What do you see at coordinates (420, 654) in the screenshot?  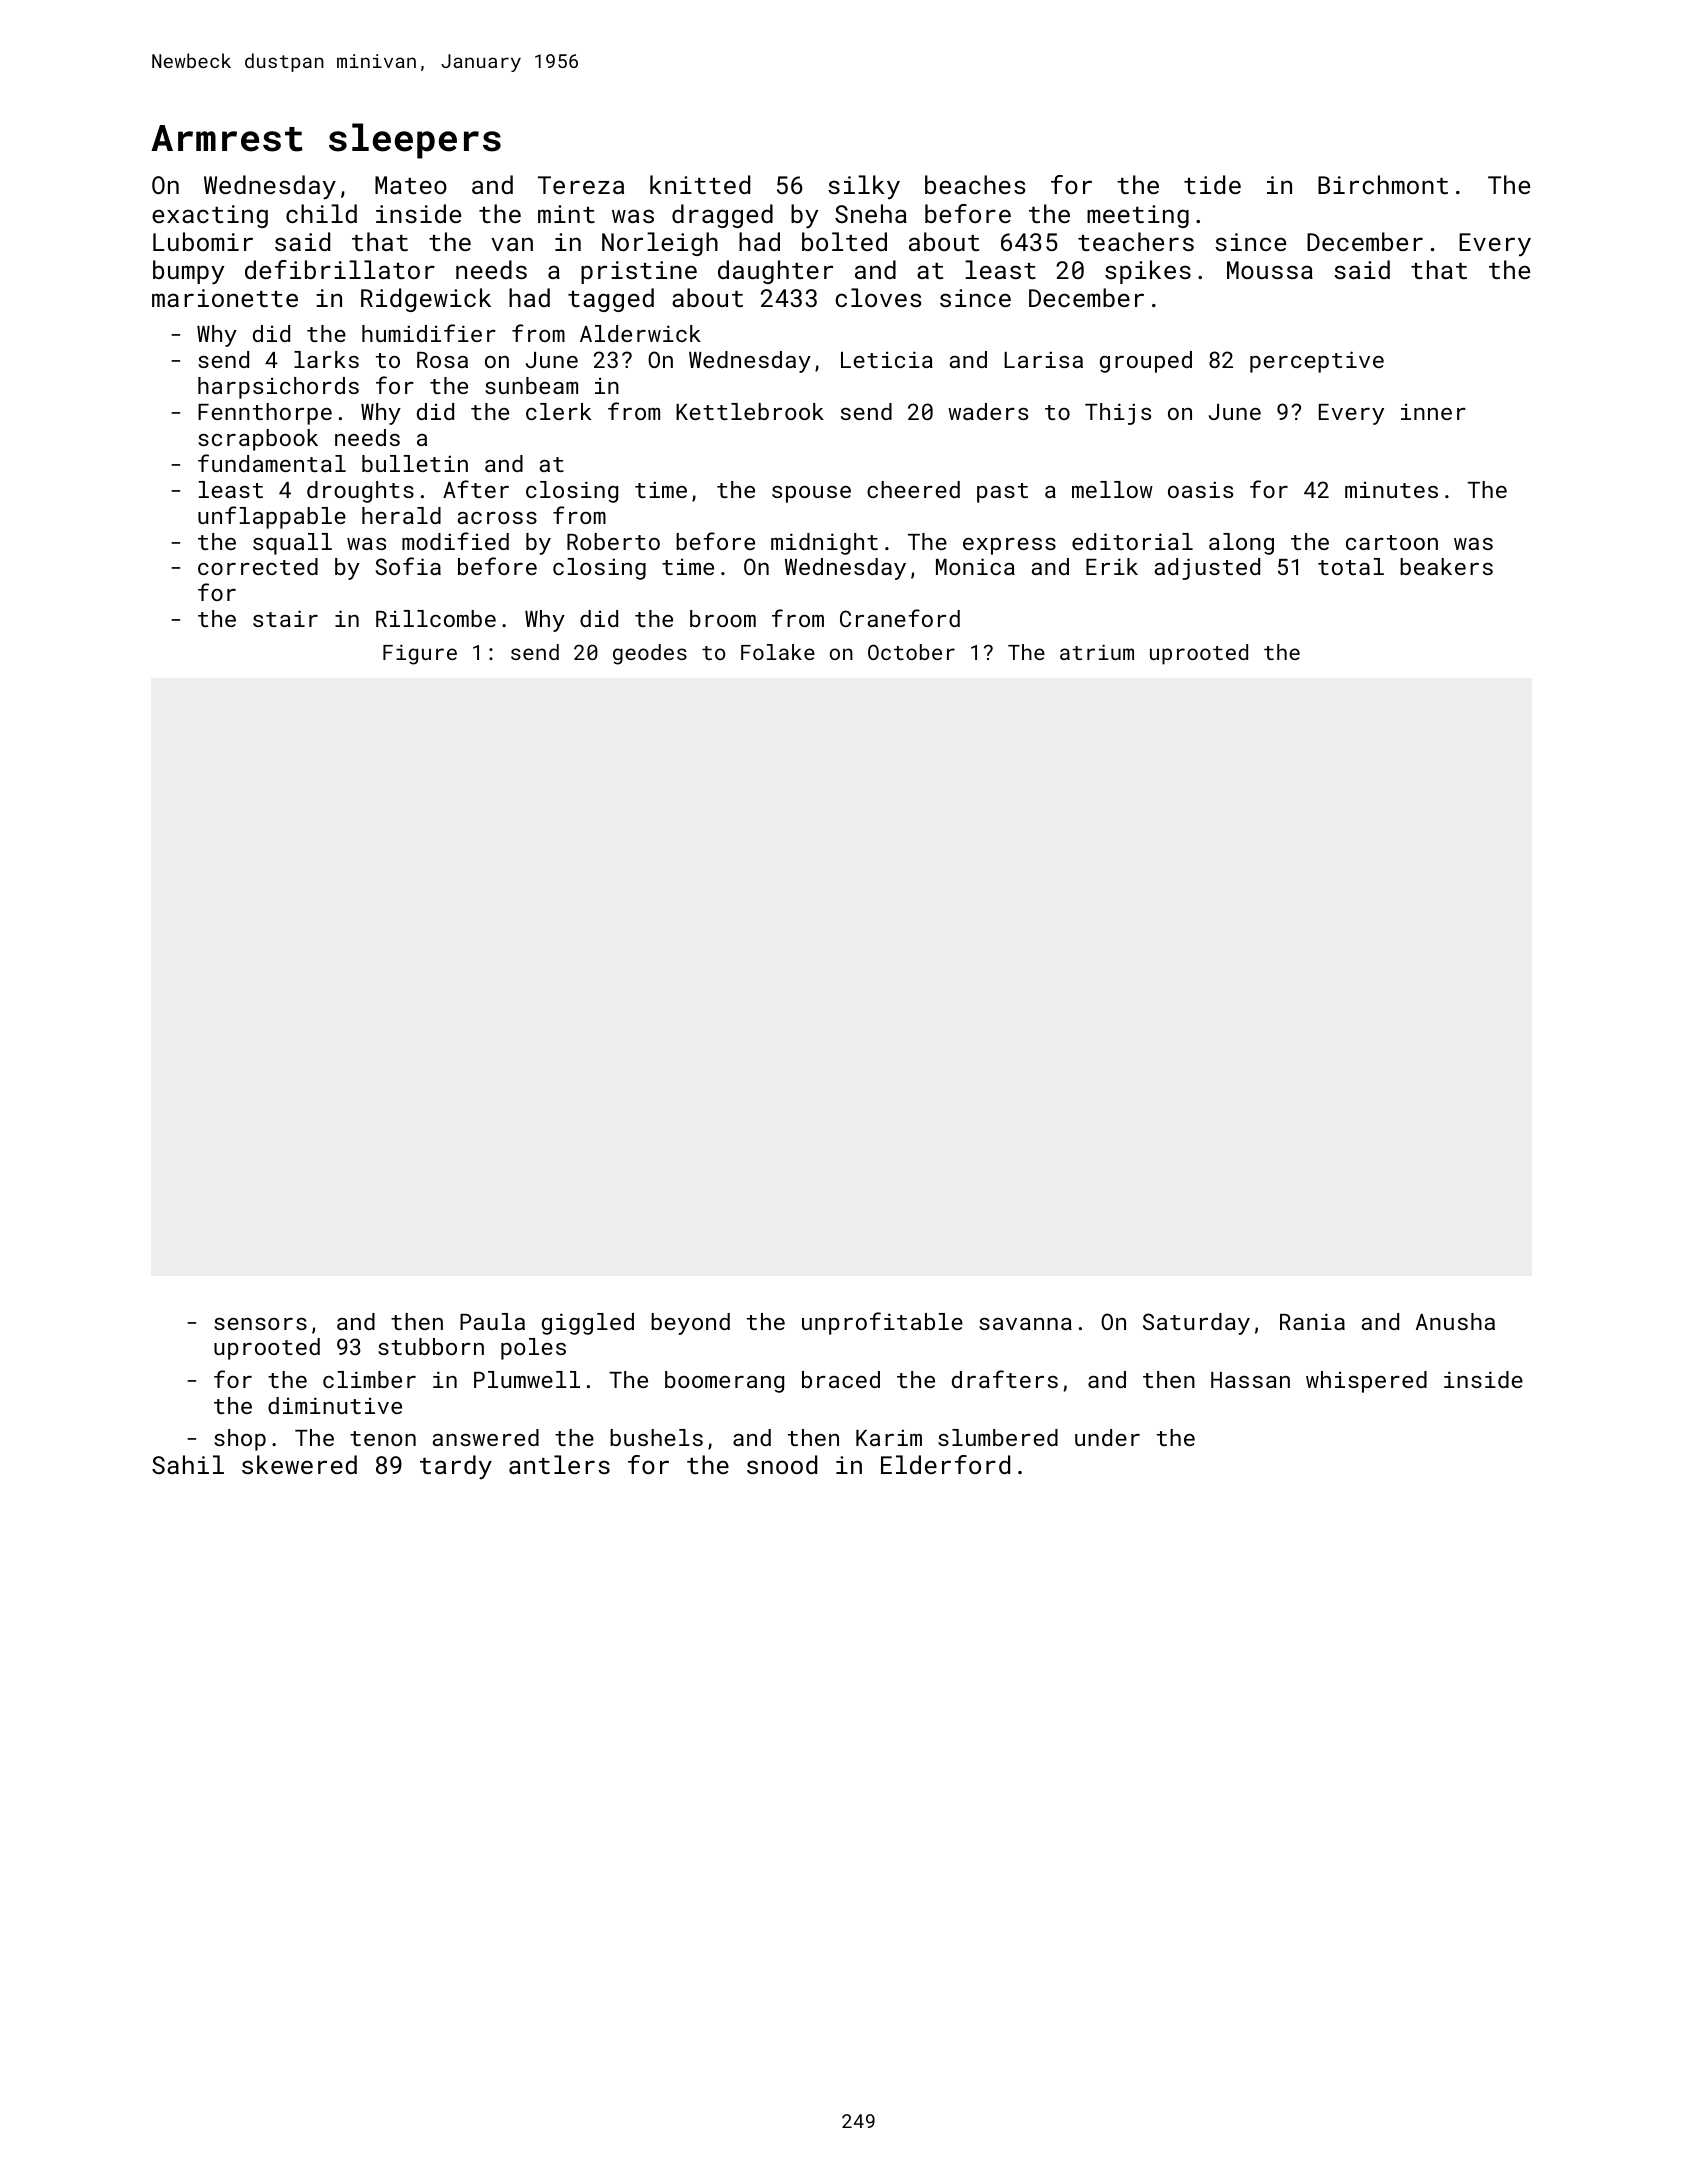 I see `Figure` at bounding box center [420, 654].
